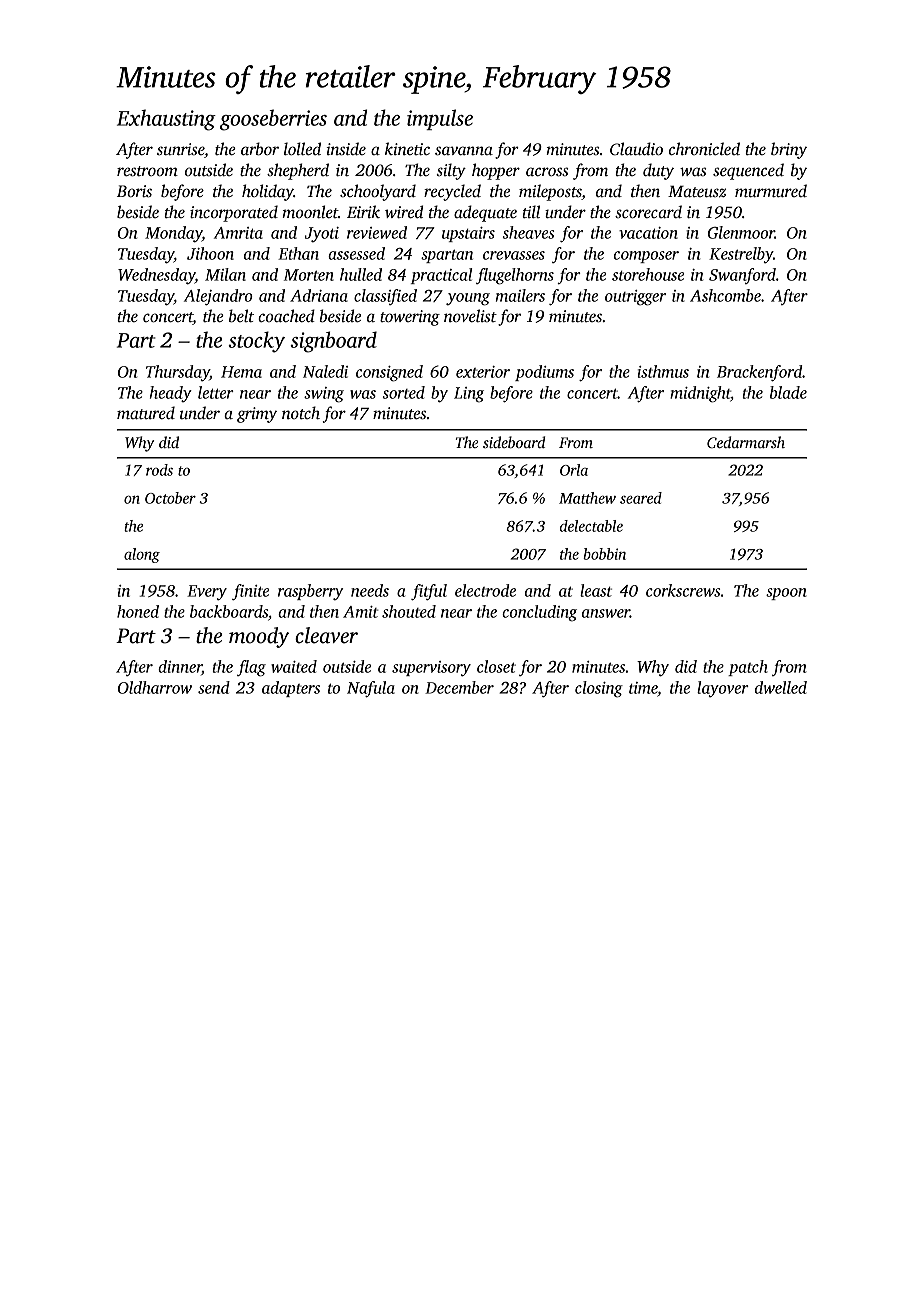 Image resolution: width=924 pixels, height=1308 pixels. What do you see at coordinates (704, 149) in the document?
I see `chronicled` at bounding box center [704, 149].
